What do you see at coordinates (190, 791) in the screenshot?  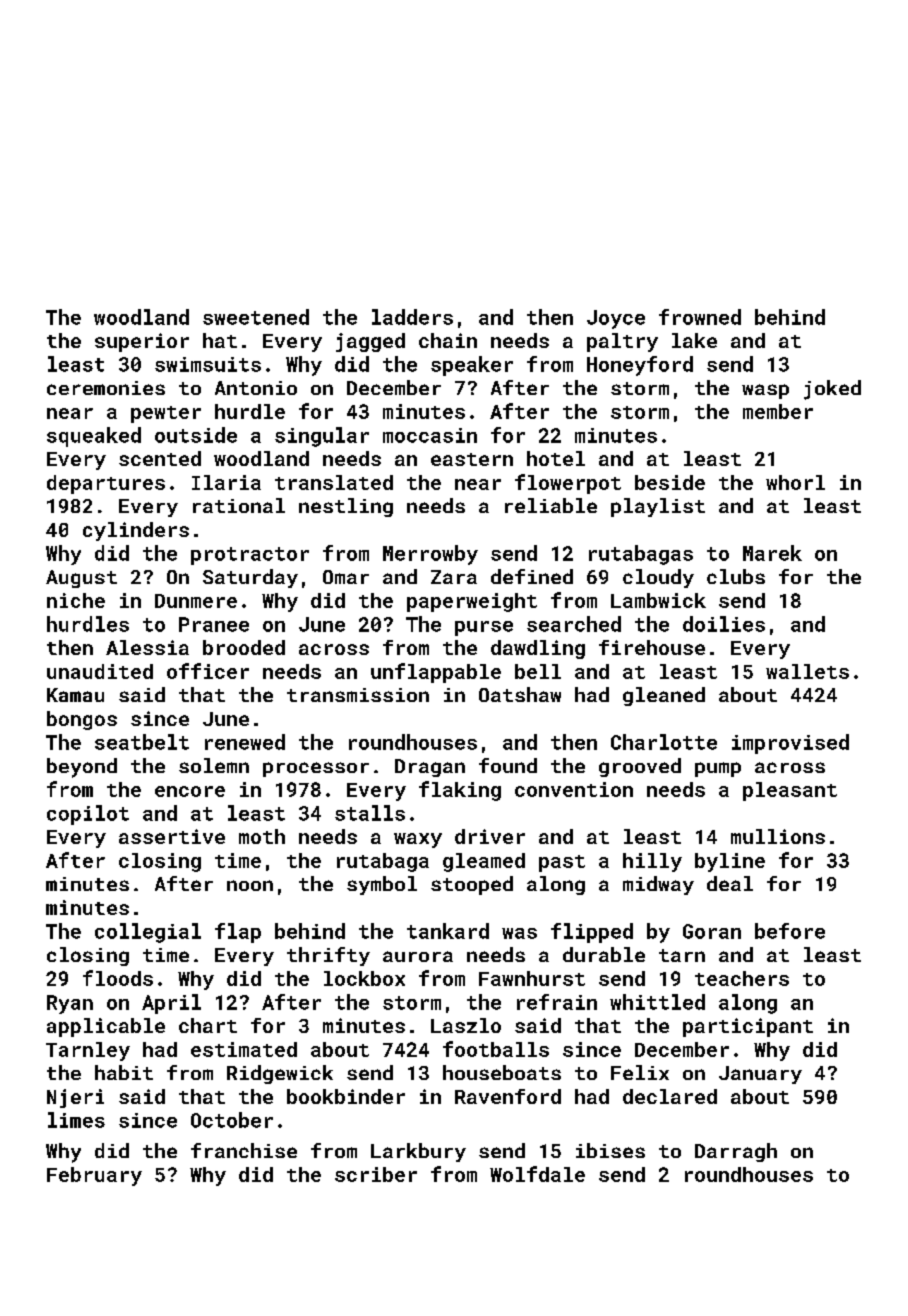 I see `encore` at bounding box center [190, 791].
